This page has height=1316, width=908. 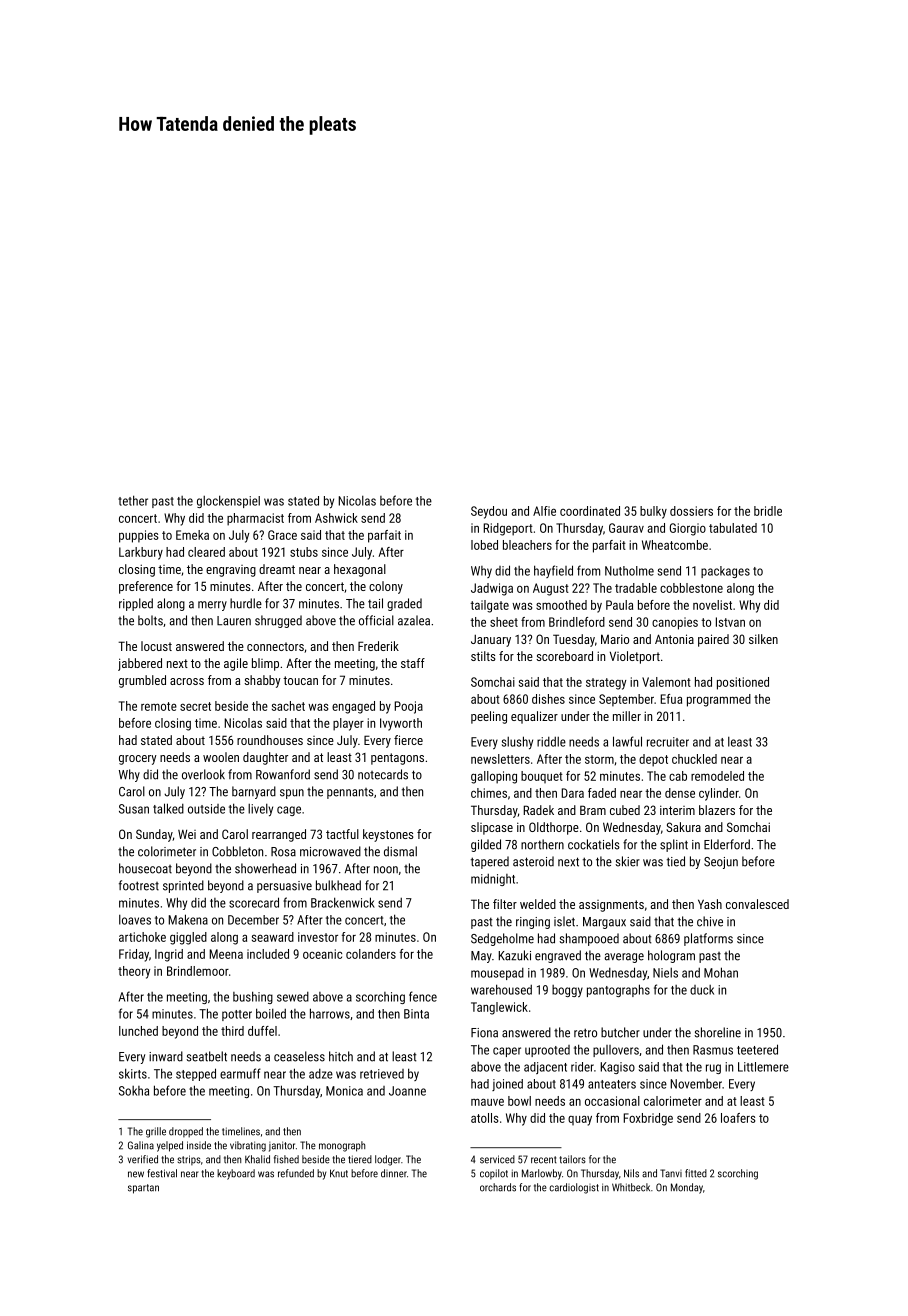 What do you see at coordinates (486, 845) in the page?
I see `gilded` at bounding box center [486, 845].
